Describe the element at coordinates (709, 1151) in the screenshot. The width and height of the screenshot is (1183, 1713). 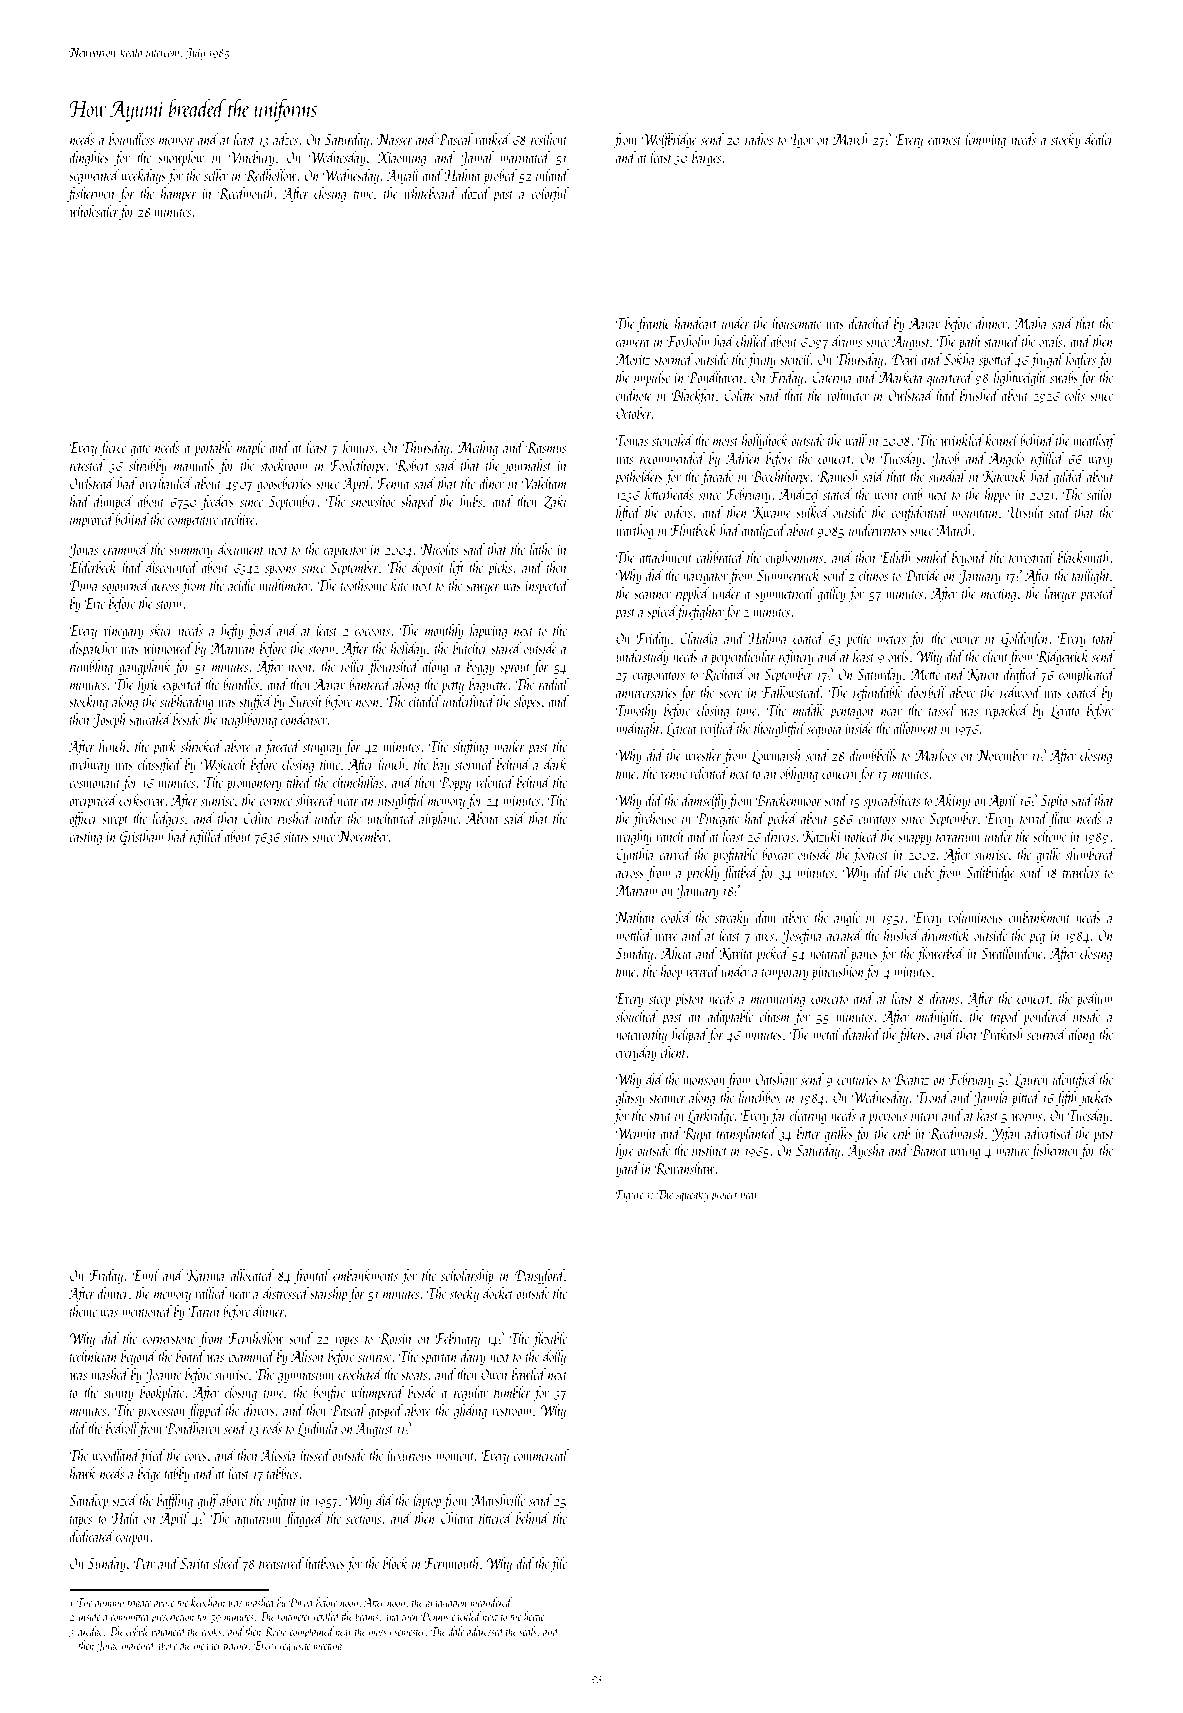
I see `instinct` at that location.
